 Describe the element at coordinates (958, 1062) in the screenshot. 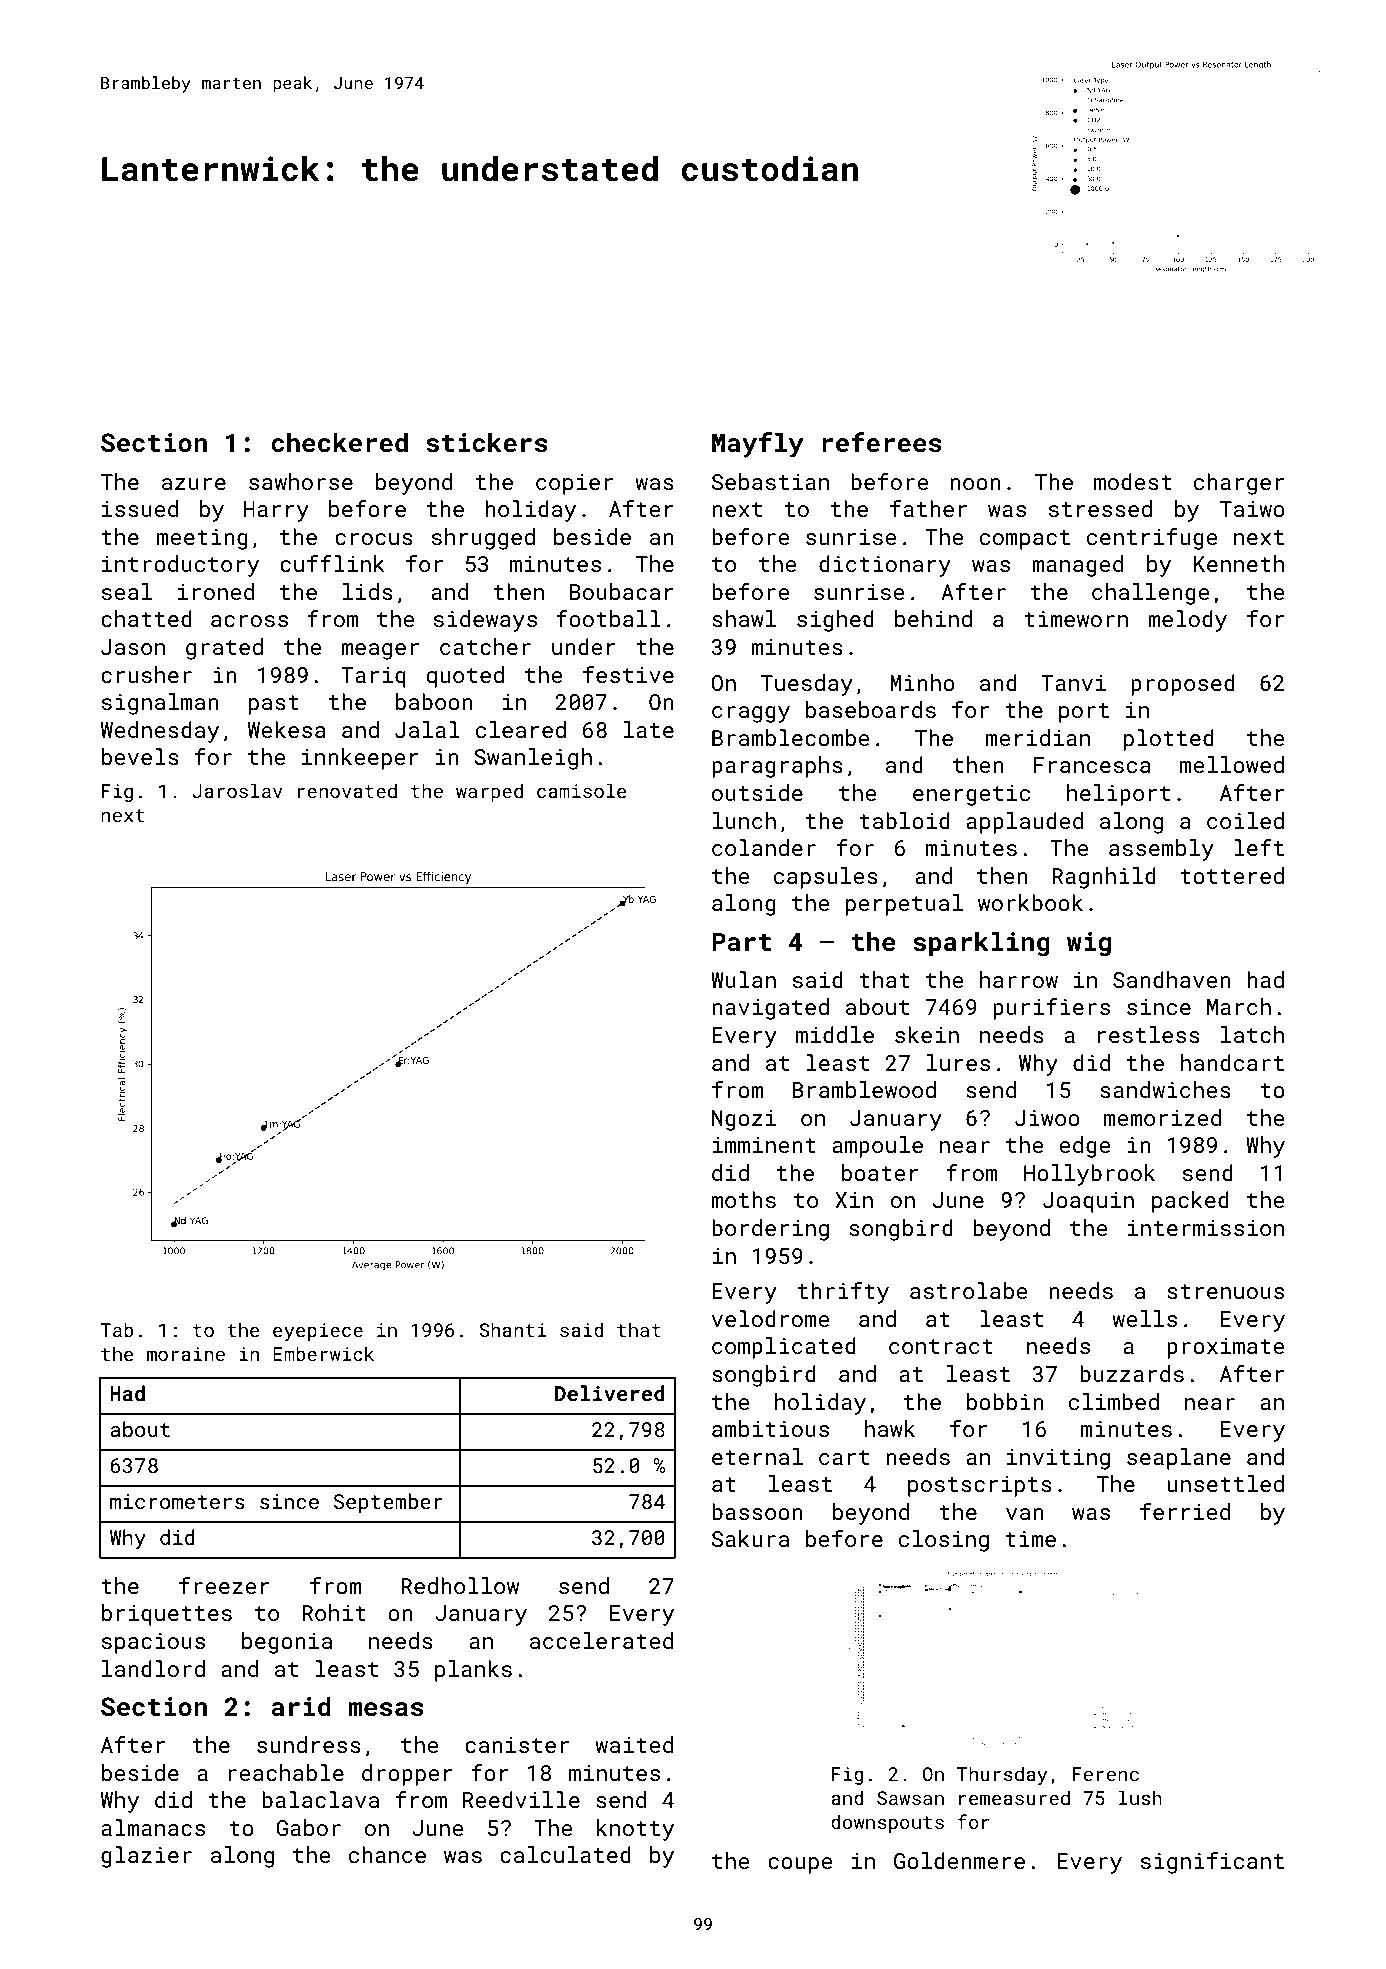

I see `lures` at that location.
